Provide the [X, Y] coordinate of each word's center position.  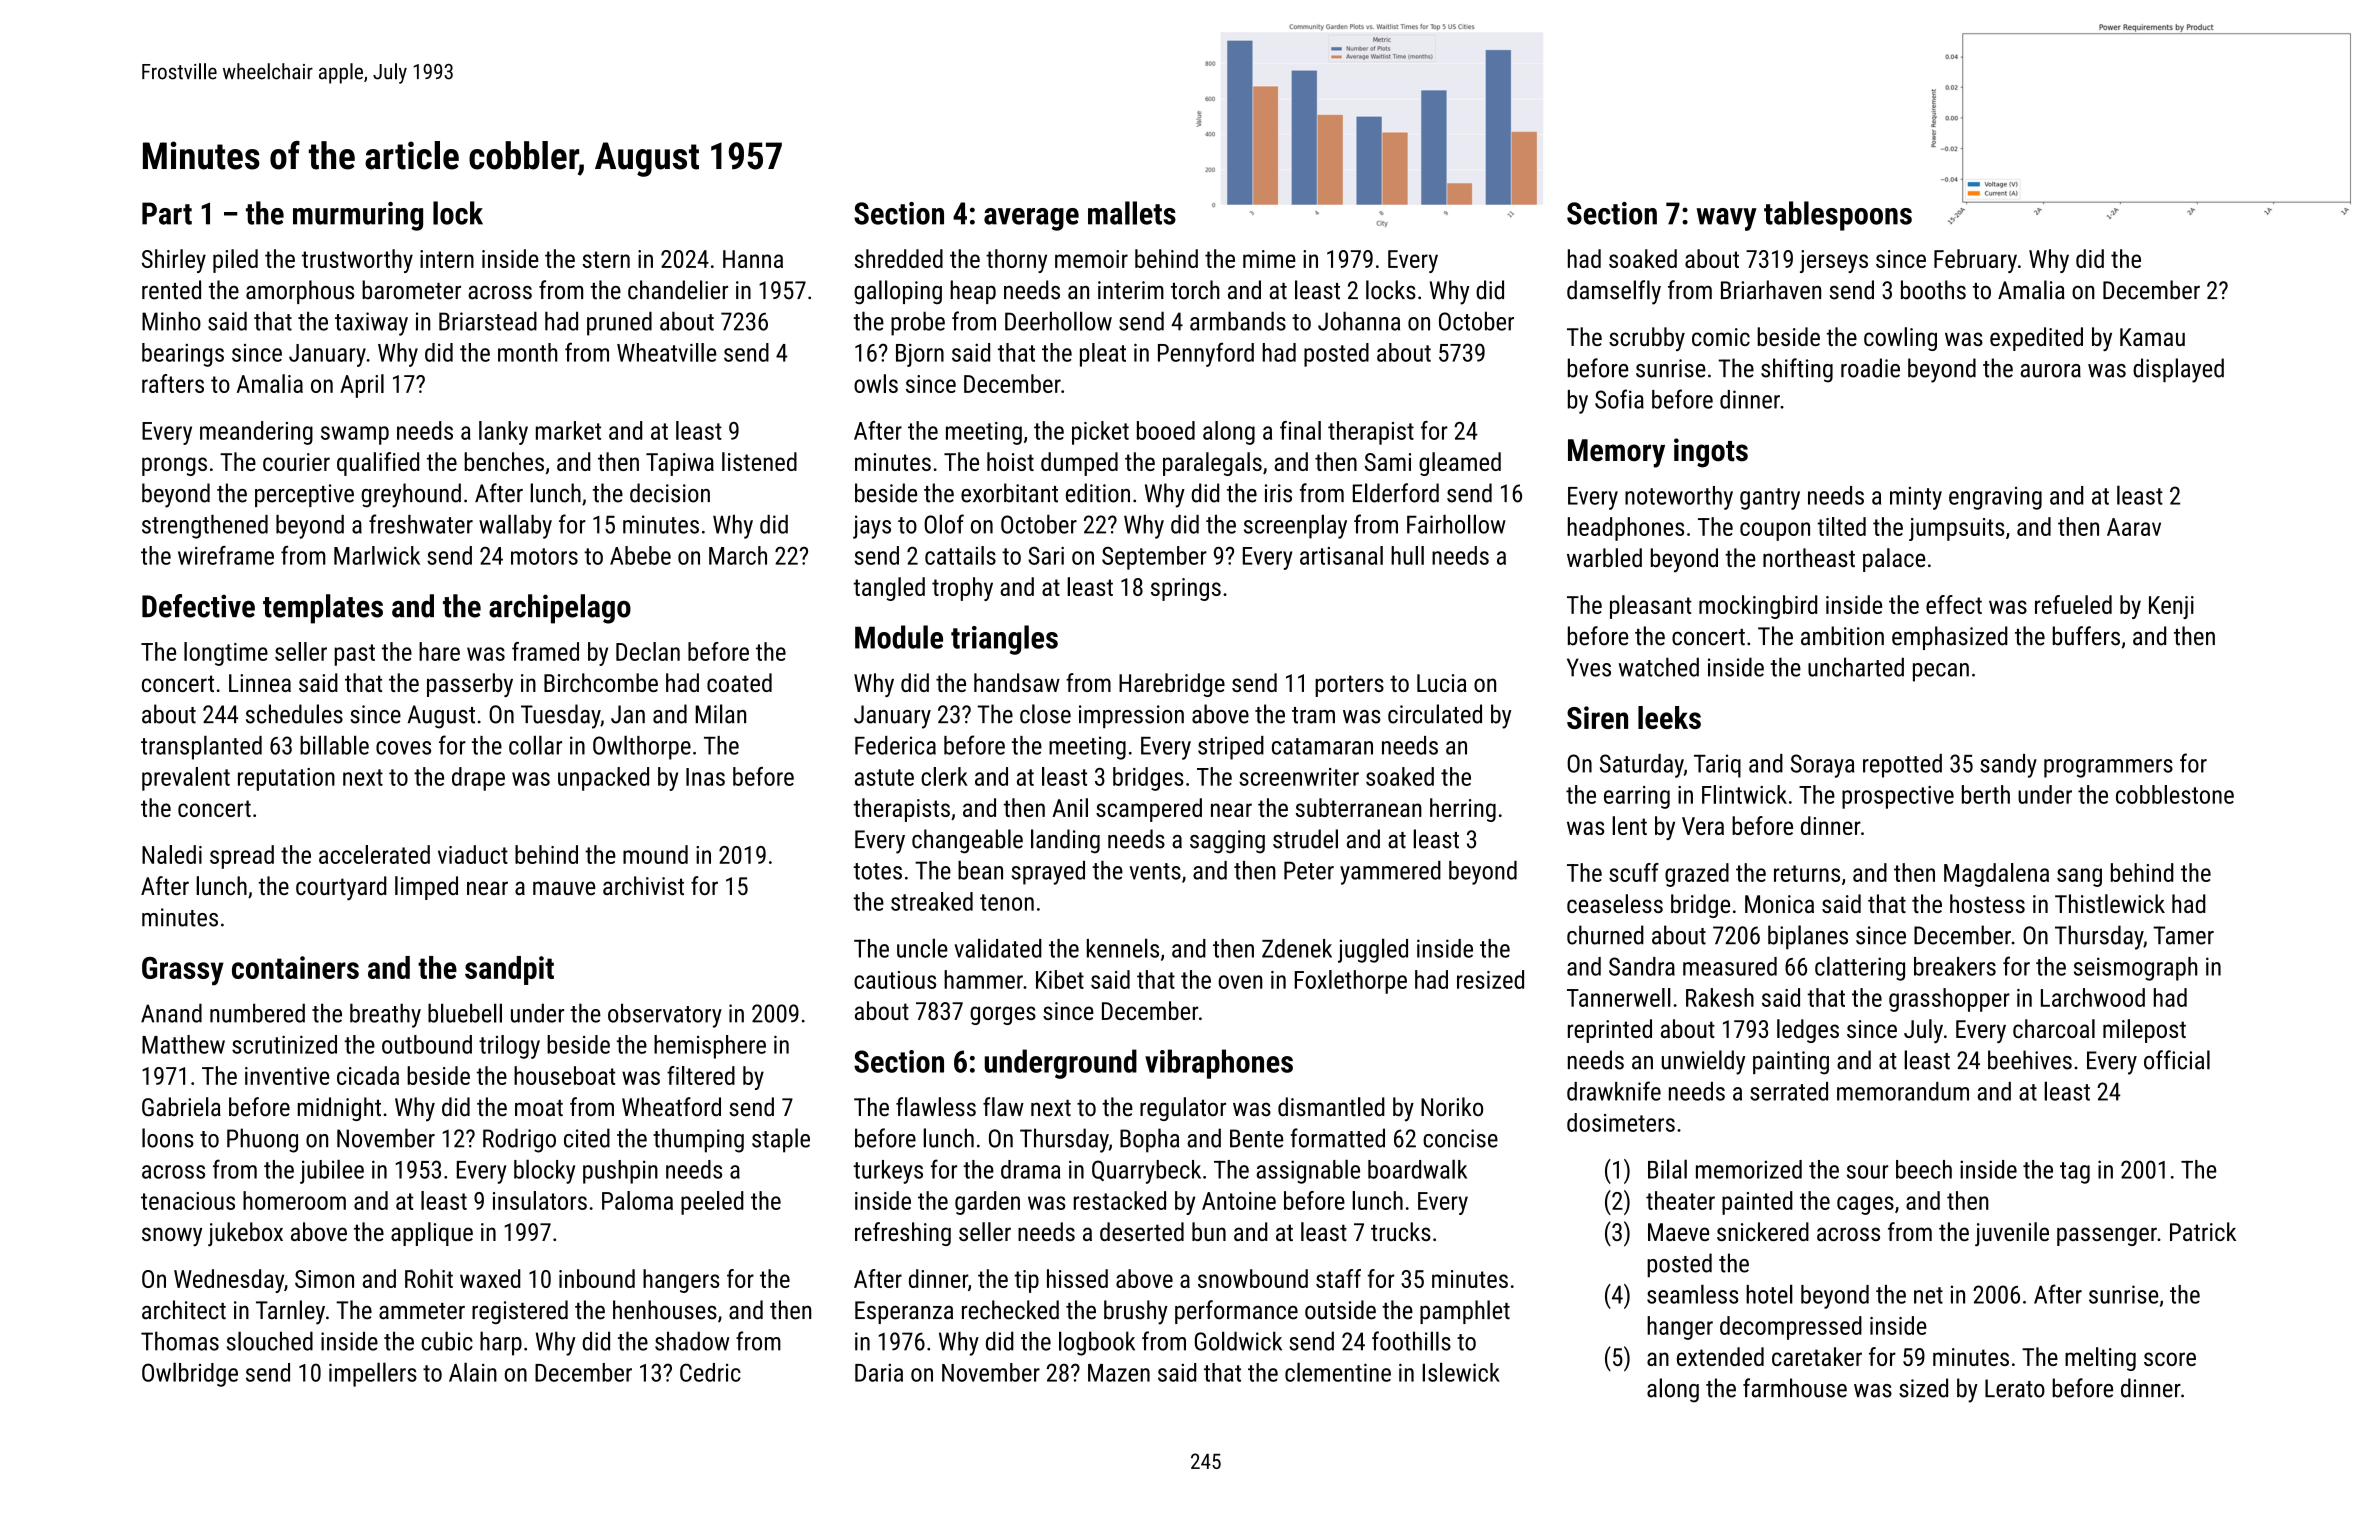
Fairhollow [1456, 524]
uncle [922, 948]
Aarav [2134, 527]
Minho [171, 321]
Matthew [183, 1044]
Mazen [1119, 1373]
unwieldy [1703, 1062]
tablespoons [1838, 216]
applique [432, 1234]
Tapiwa [680, 464]
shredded [898, 258]
